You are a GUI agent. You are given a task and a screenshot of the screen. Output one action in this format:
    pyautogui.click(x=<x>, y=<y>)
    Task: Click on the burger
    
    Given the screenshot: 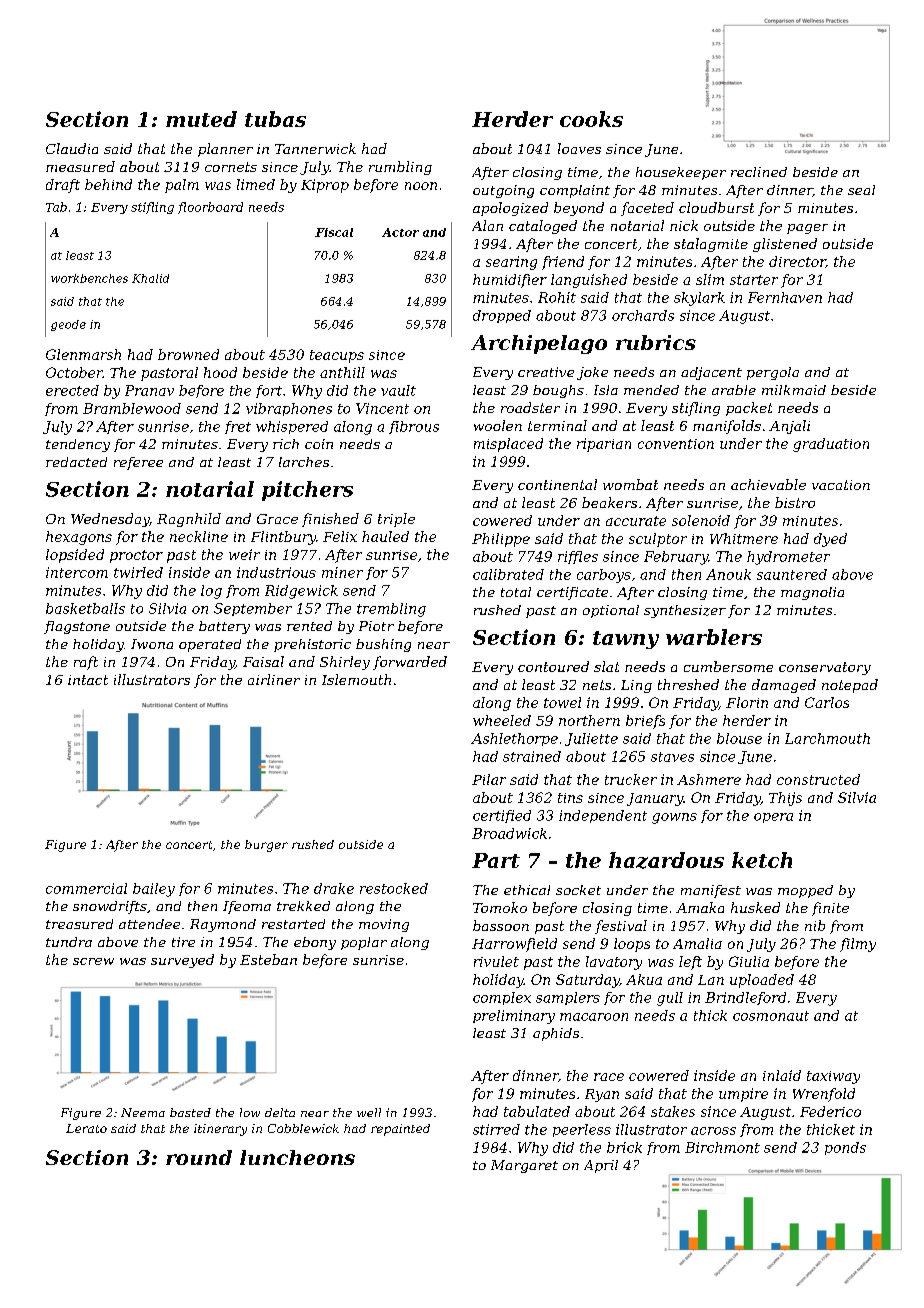 What is the action you would take?
    pyautogui.click(x=266, y=846)
